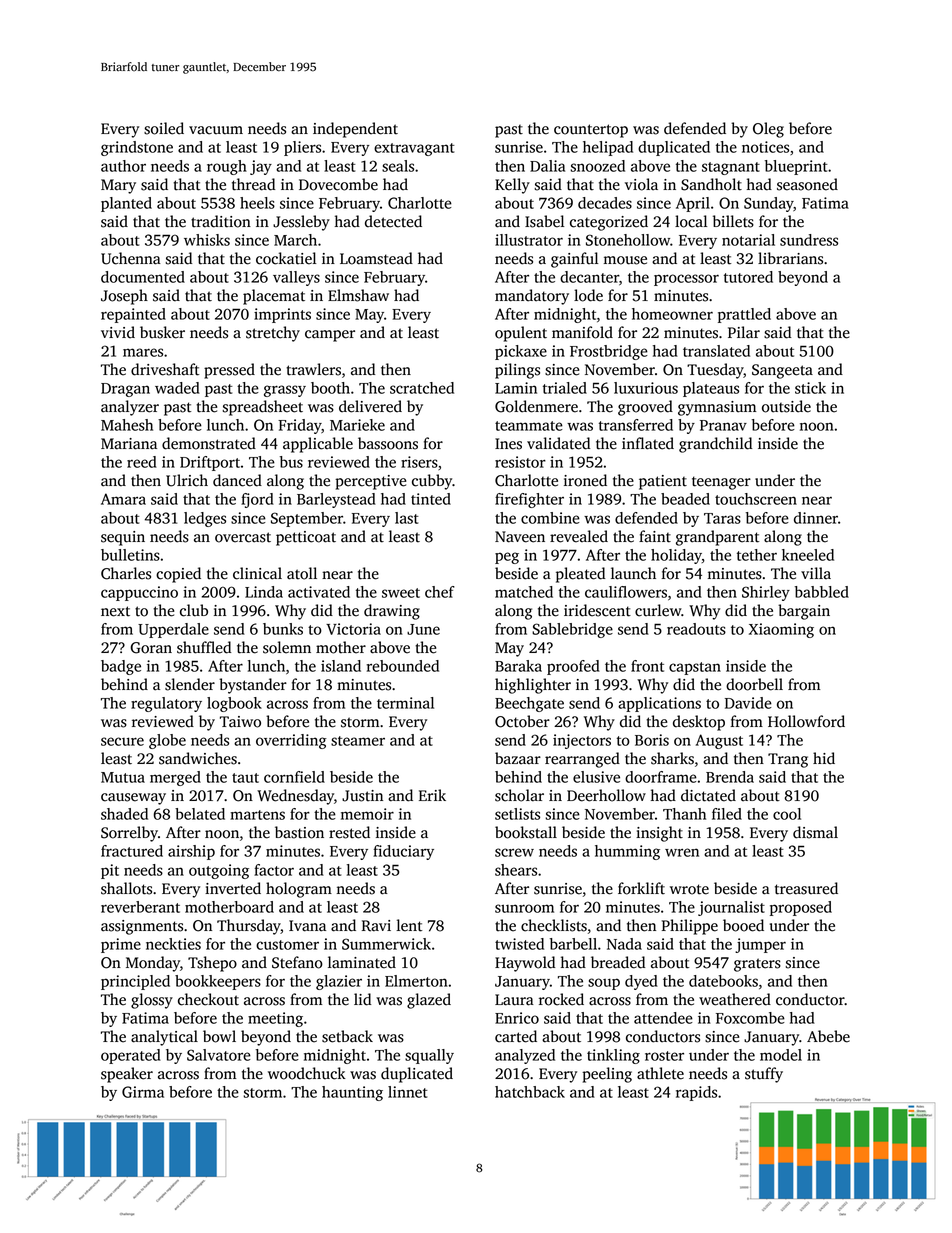  What do you see at coordinates (520, 462) in the screenshot?
I see `resistor` at bounding box center [520, 462].
